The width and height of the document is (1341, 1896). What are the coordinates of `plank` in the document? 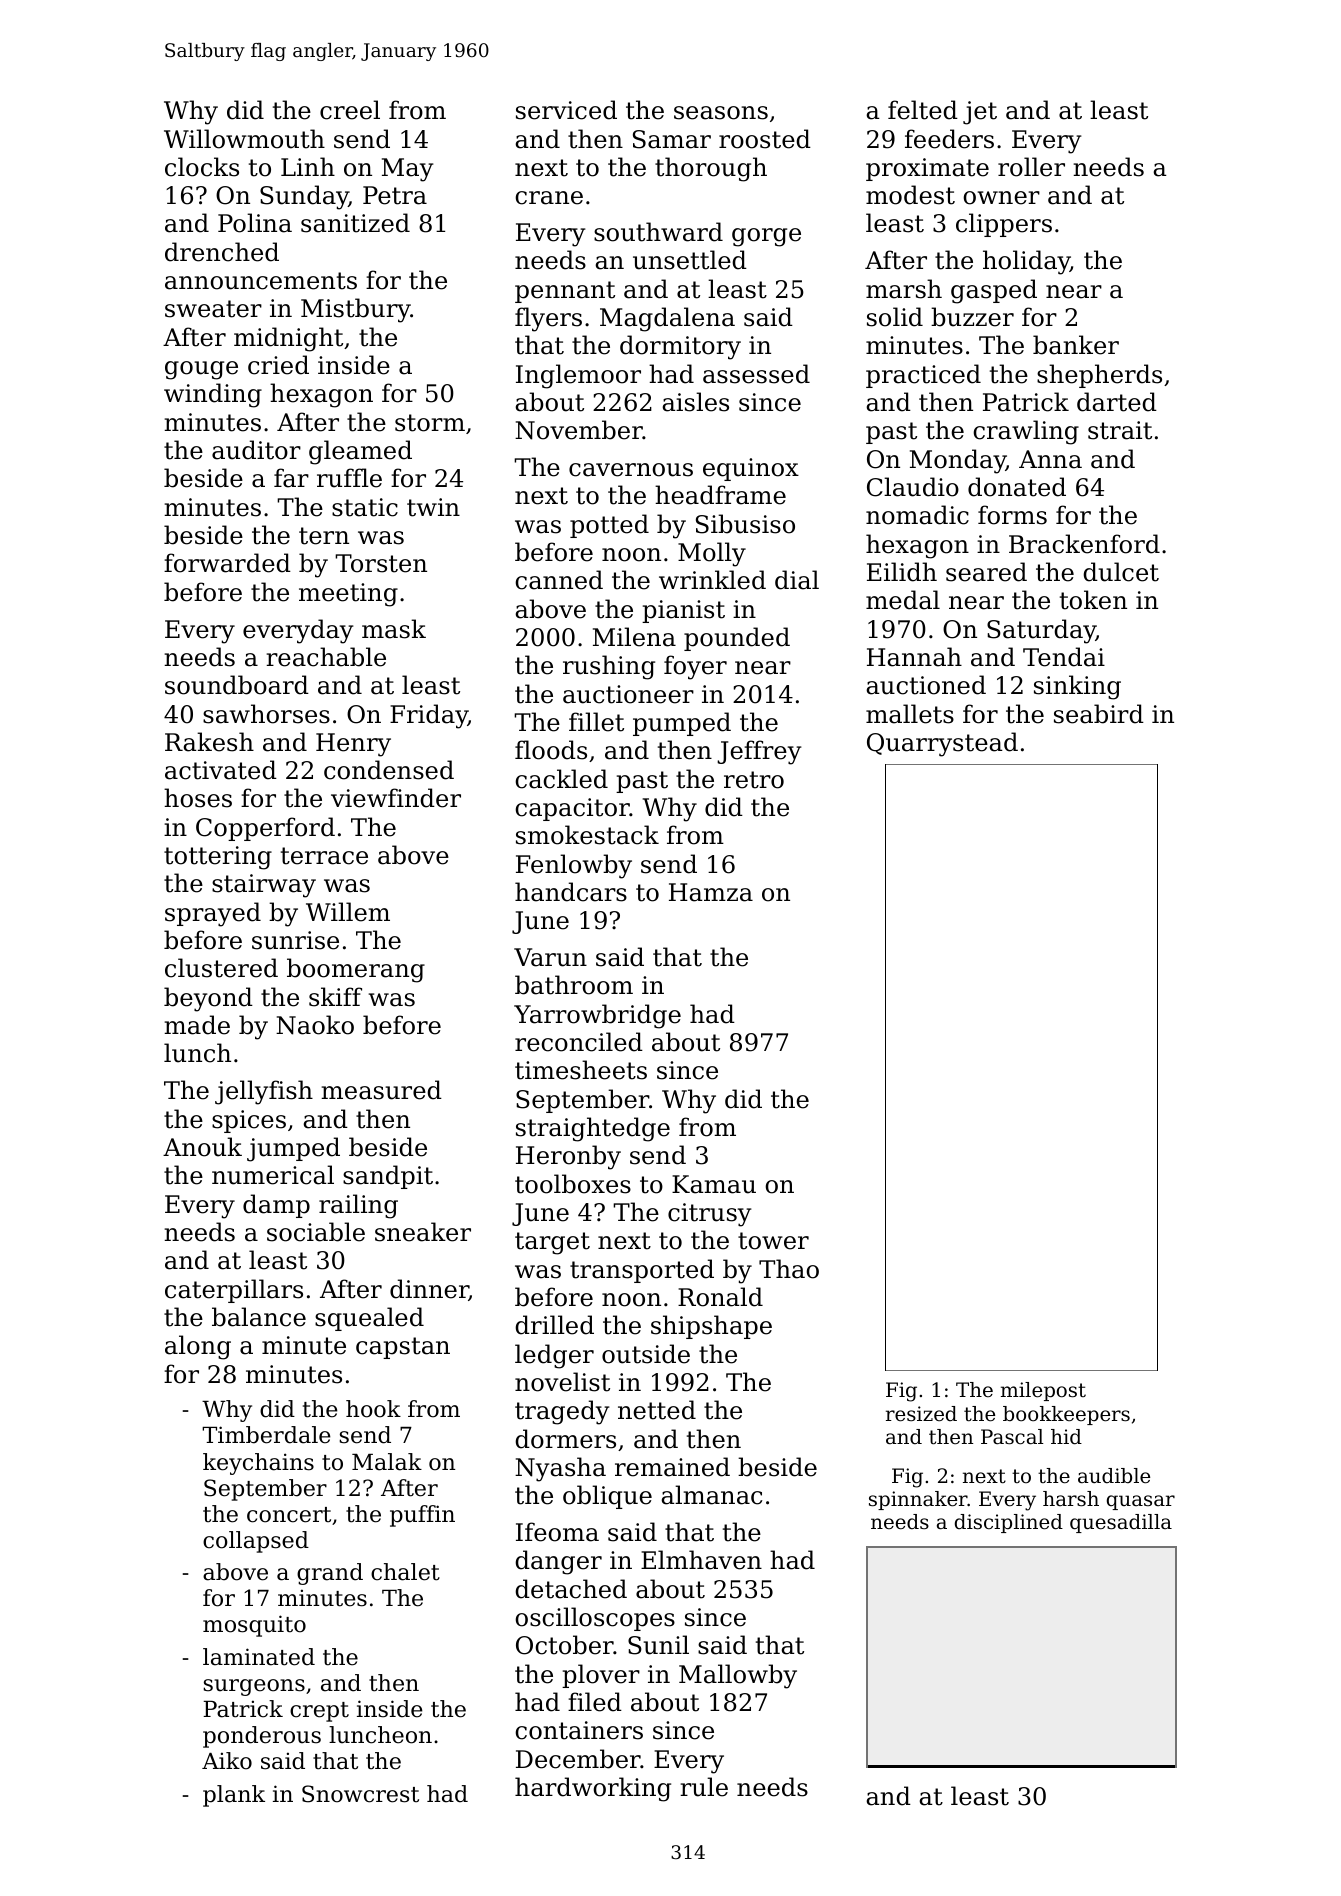 It's located at (234, 1796).
